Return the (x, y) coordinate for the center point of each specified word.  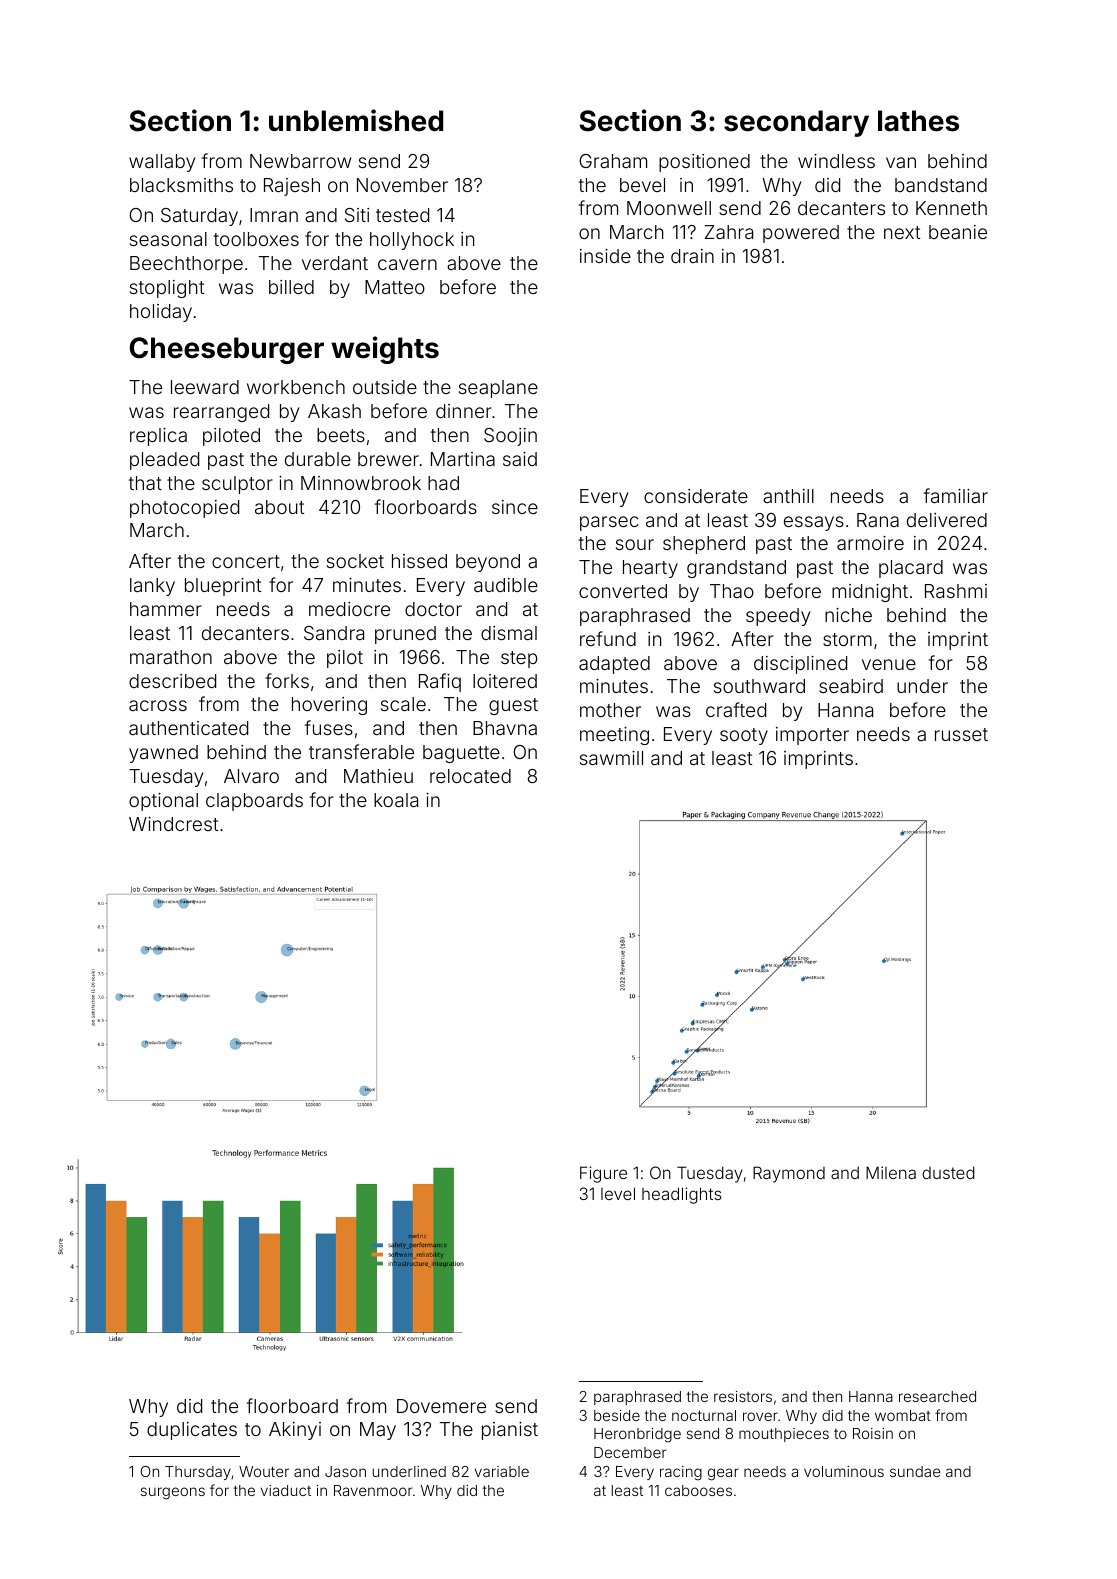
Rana (878, 520)
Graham (613, 161)
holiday (161, 313)
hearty (650, 569)
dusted (948, 1172)
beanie (958, 232)
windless (836, 161)
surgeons (173, 1493)
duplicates (192, 1431)
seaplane (498, 389)
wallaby (162, 163)
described (172, 681)
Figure (603, 1174)
